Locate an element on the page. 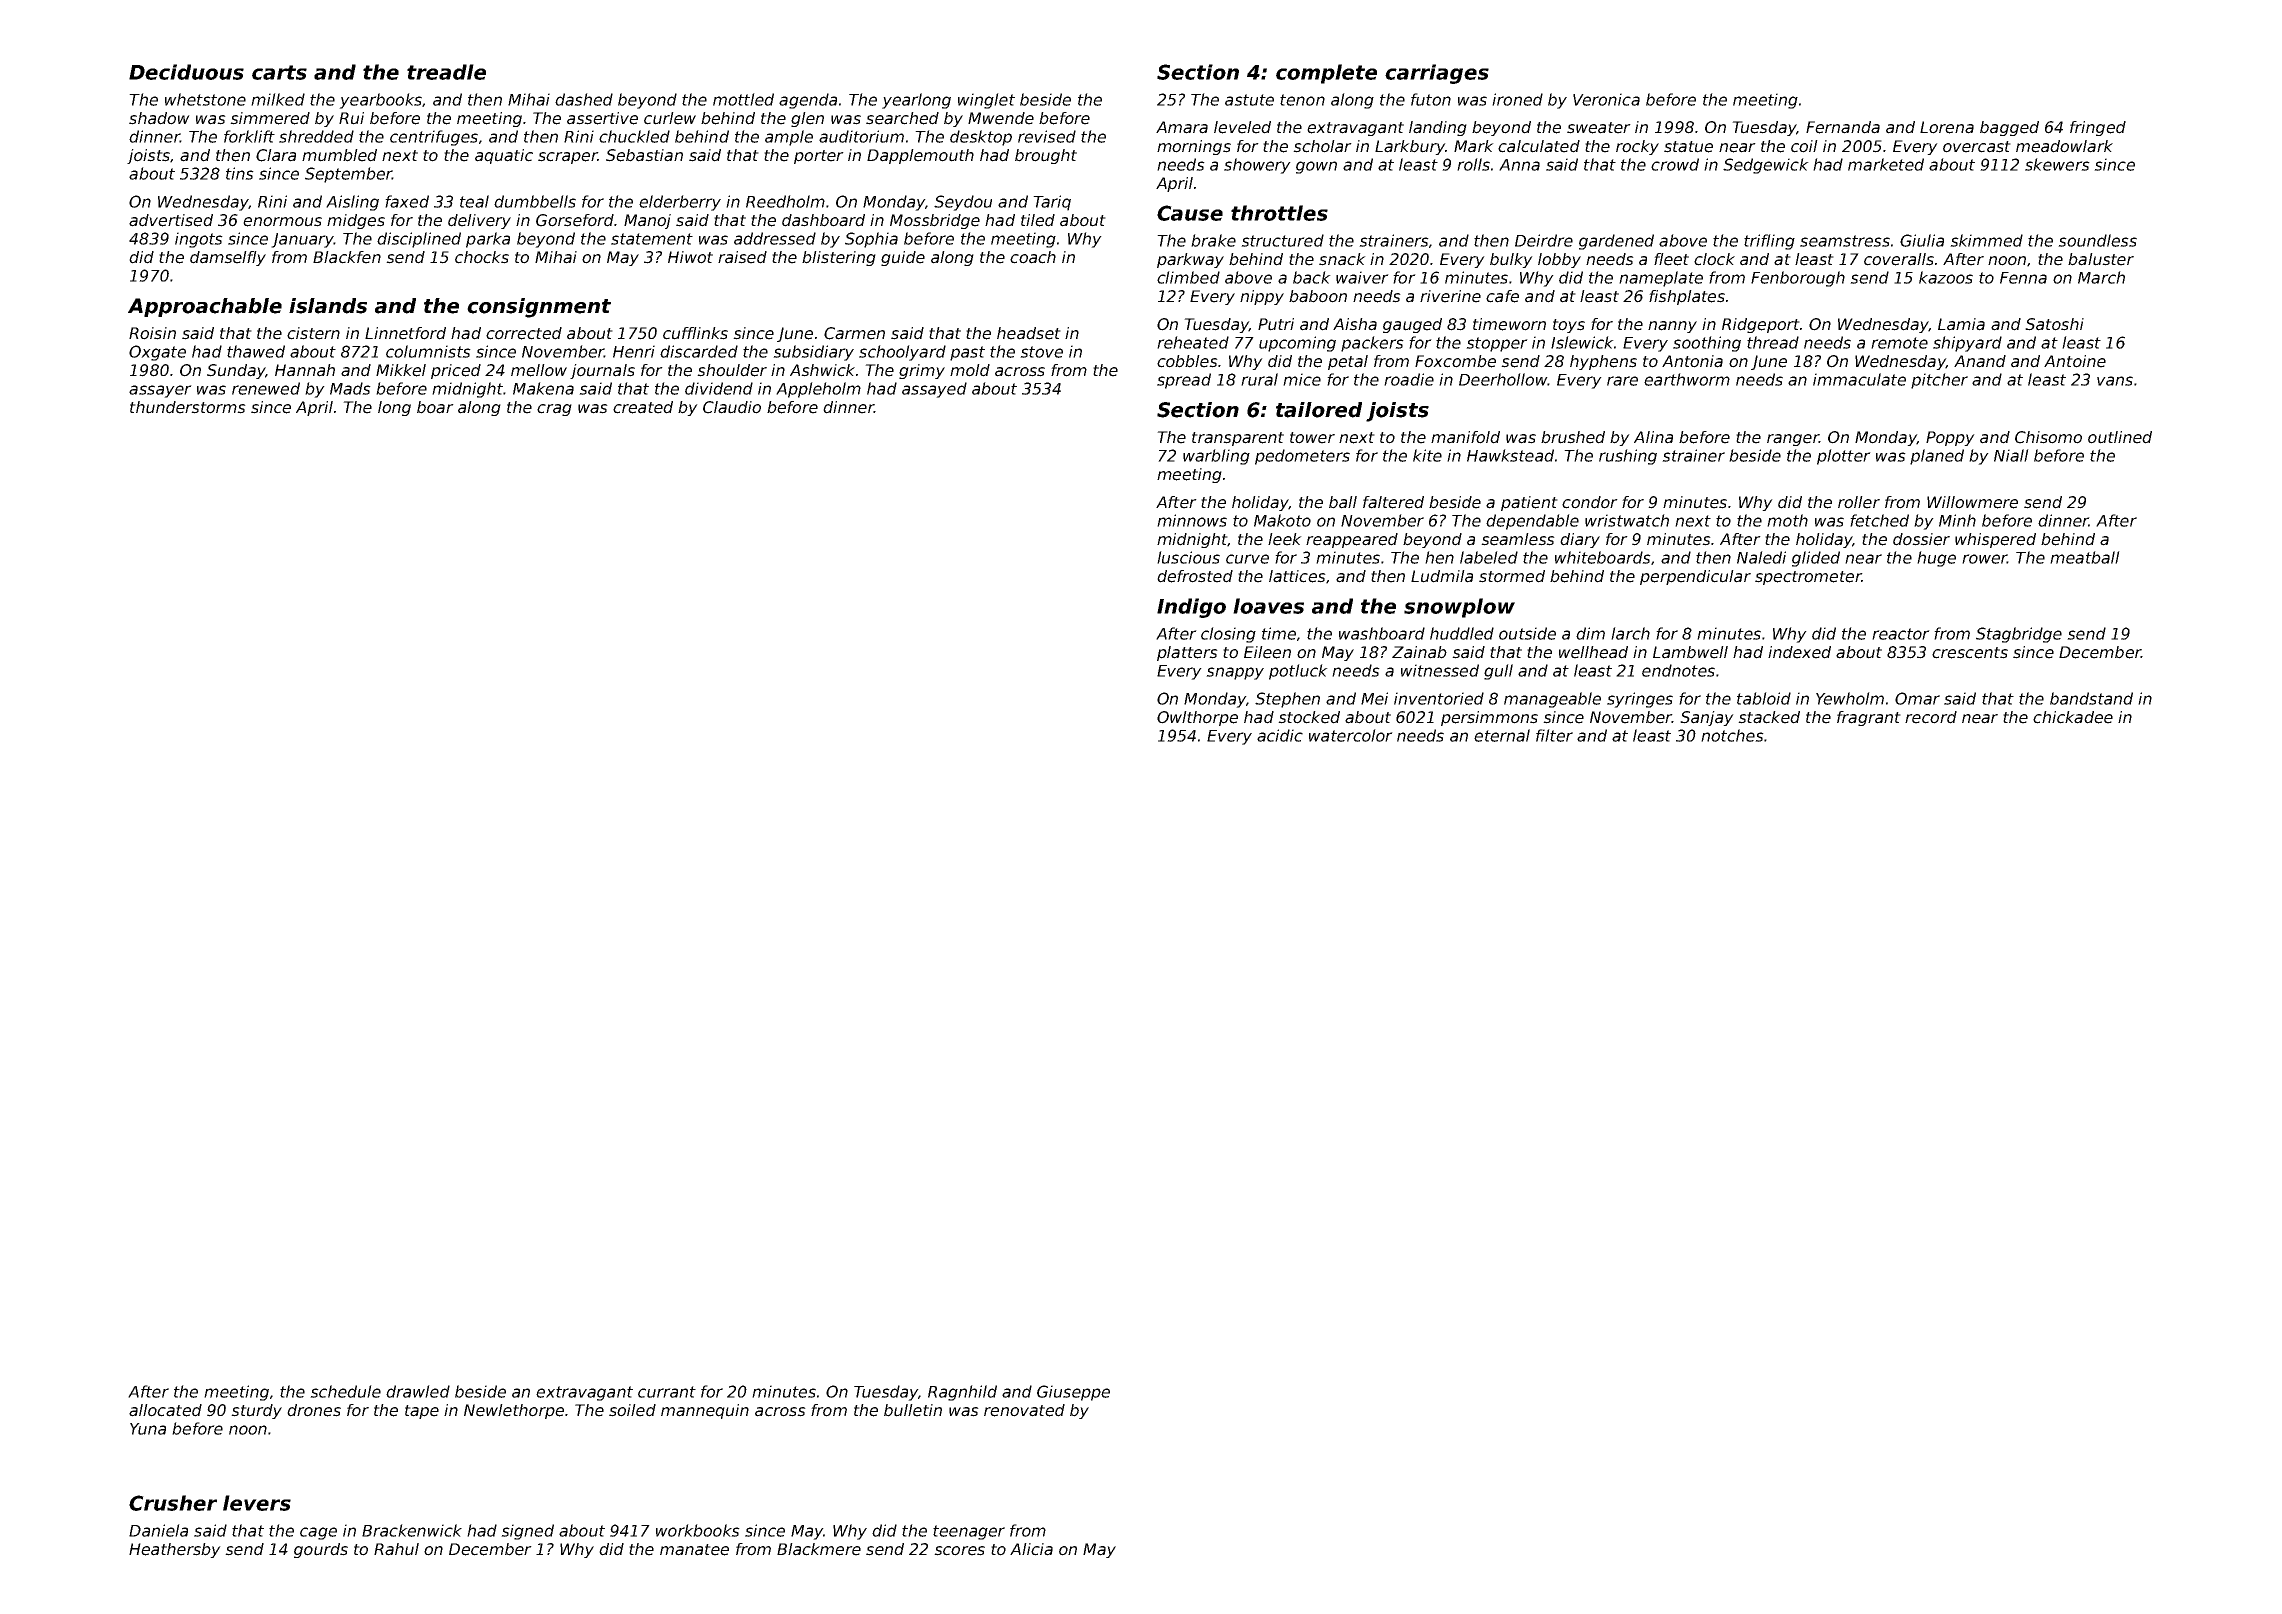 This document has height=1614, width=2282. Owlthorpe is located at coordinates (1197, 718).
